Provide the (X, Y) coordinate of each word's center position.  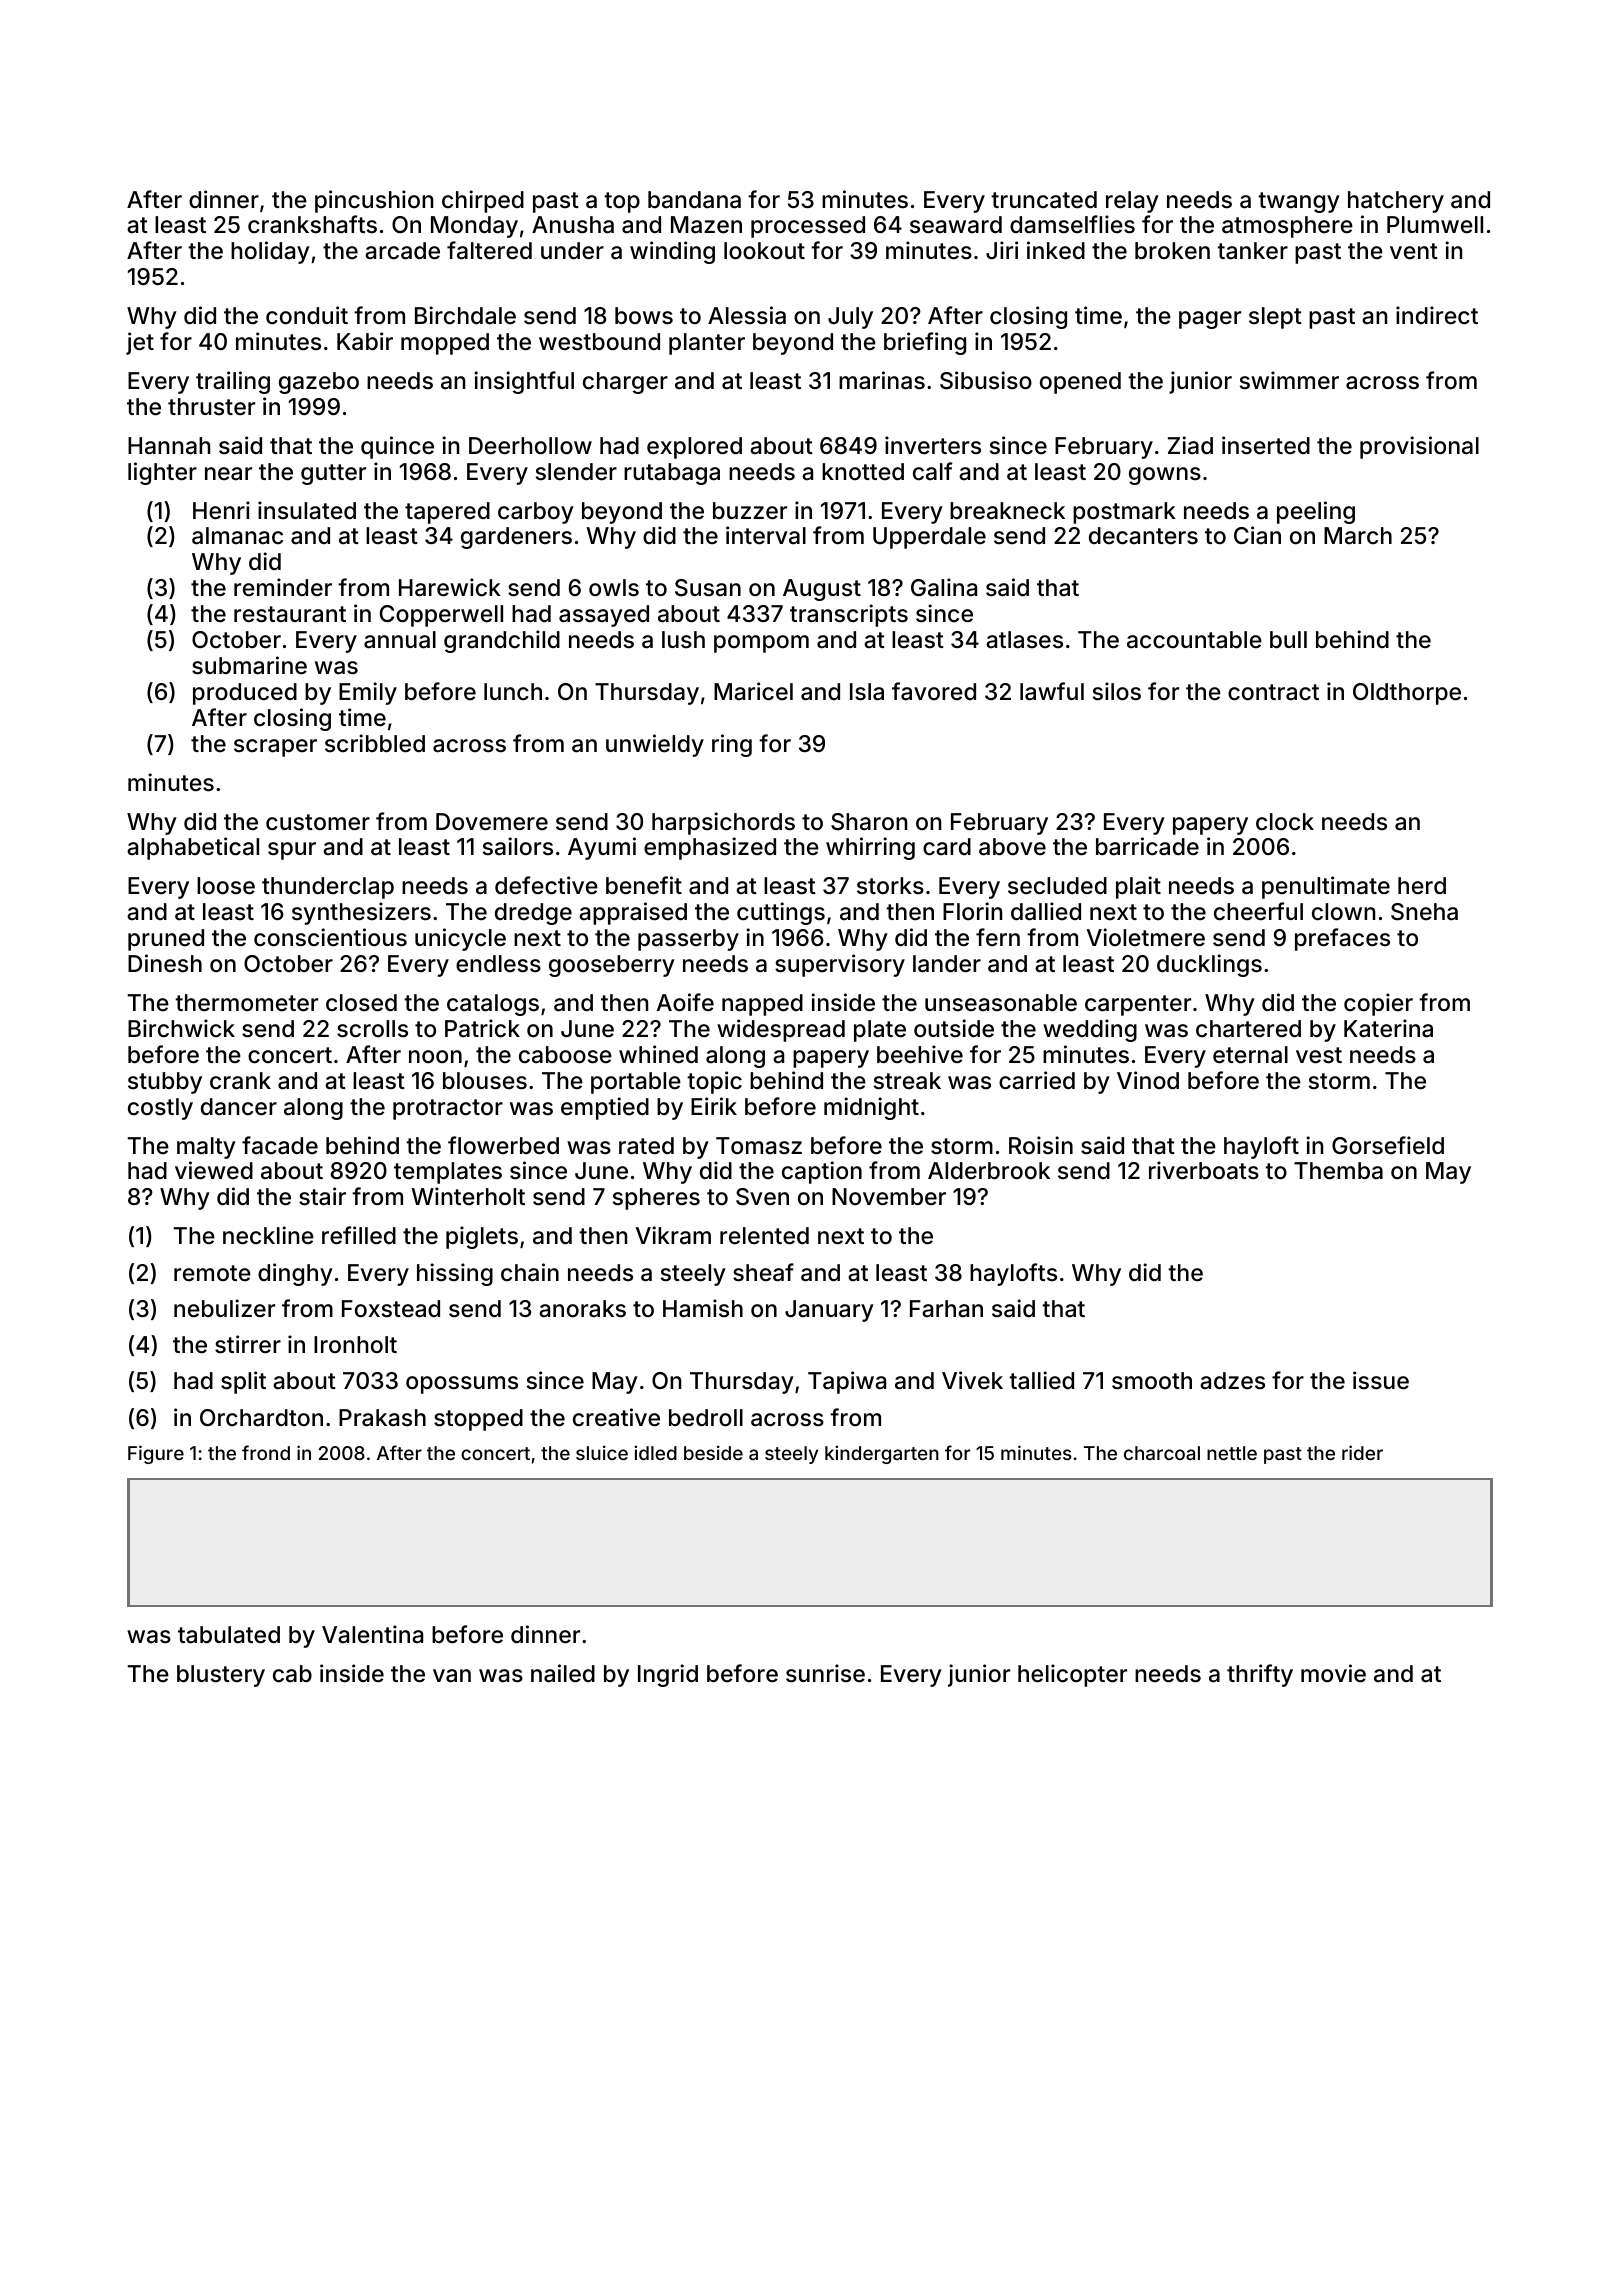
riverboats (1204, 1170)
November (889, 1197)
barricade (1147, 846)
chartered (1248, 1029)
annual (400, 640)
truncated (1044, 200)
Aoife (685, 1002)
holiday (270, 252)
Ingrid (668, 1675)
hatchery (1396, 202)
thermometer (246, 1003)
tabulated (229, 1635)
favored (934, 691)
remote (212, 1273)
